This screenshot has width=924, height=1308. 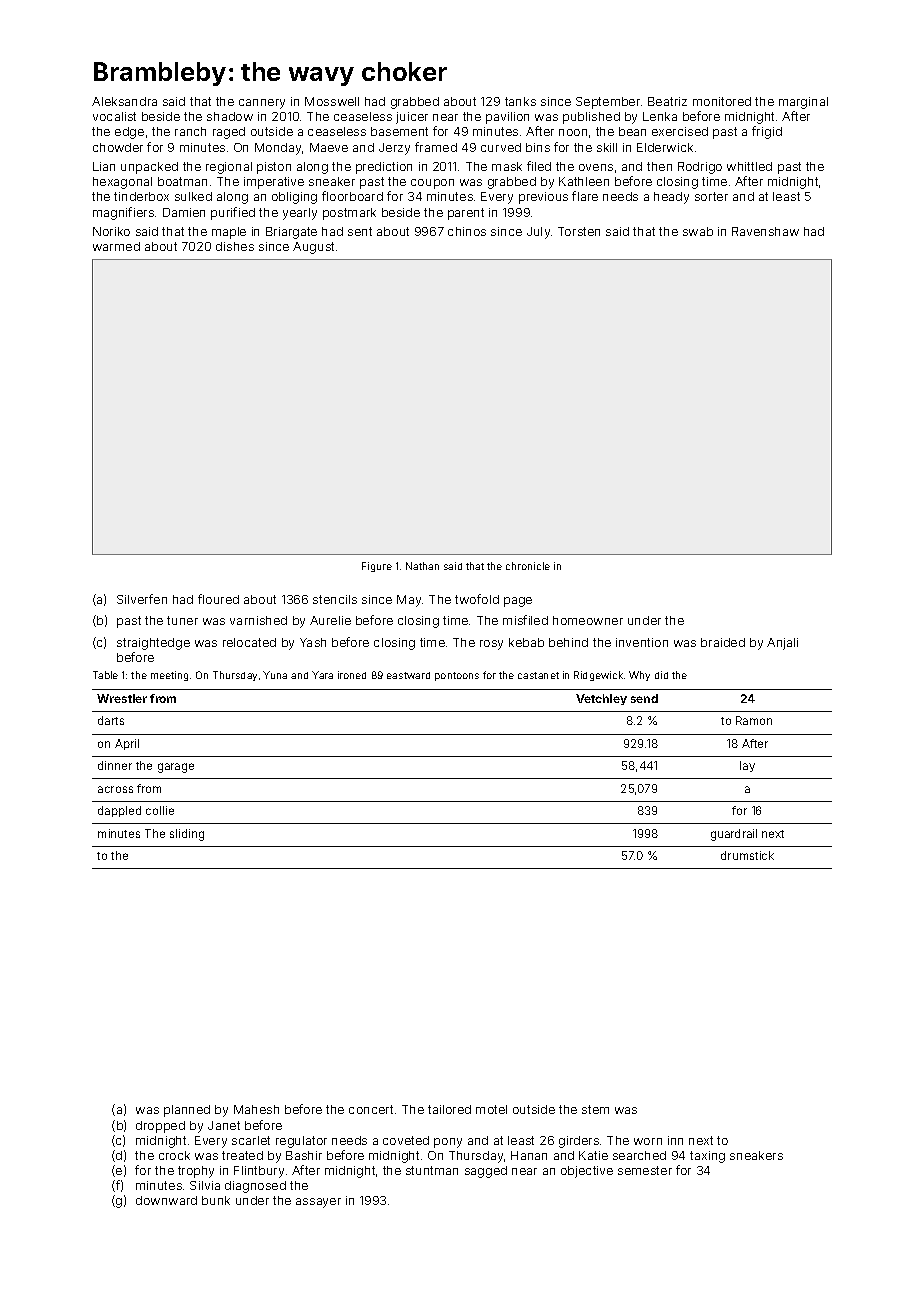 What do you see at coordinates (734, 835) in the screenshot?
I see `guardrail` at bounding box center [734, 835].
